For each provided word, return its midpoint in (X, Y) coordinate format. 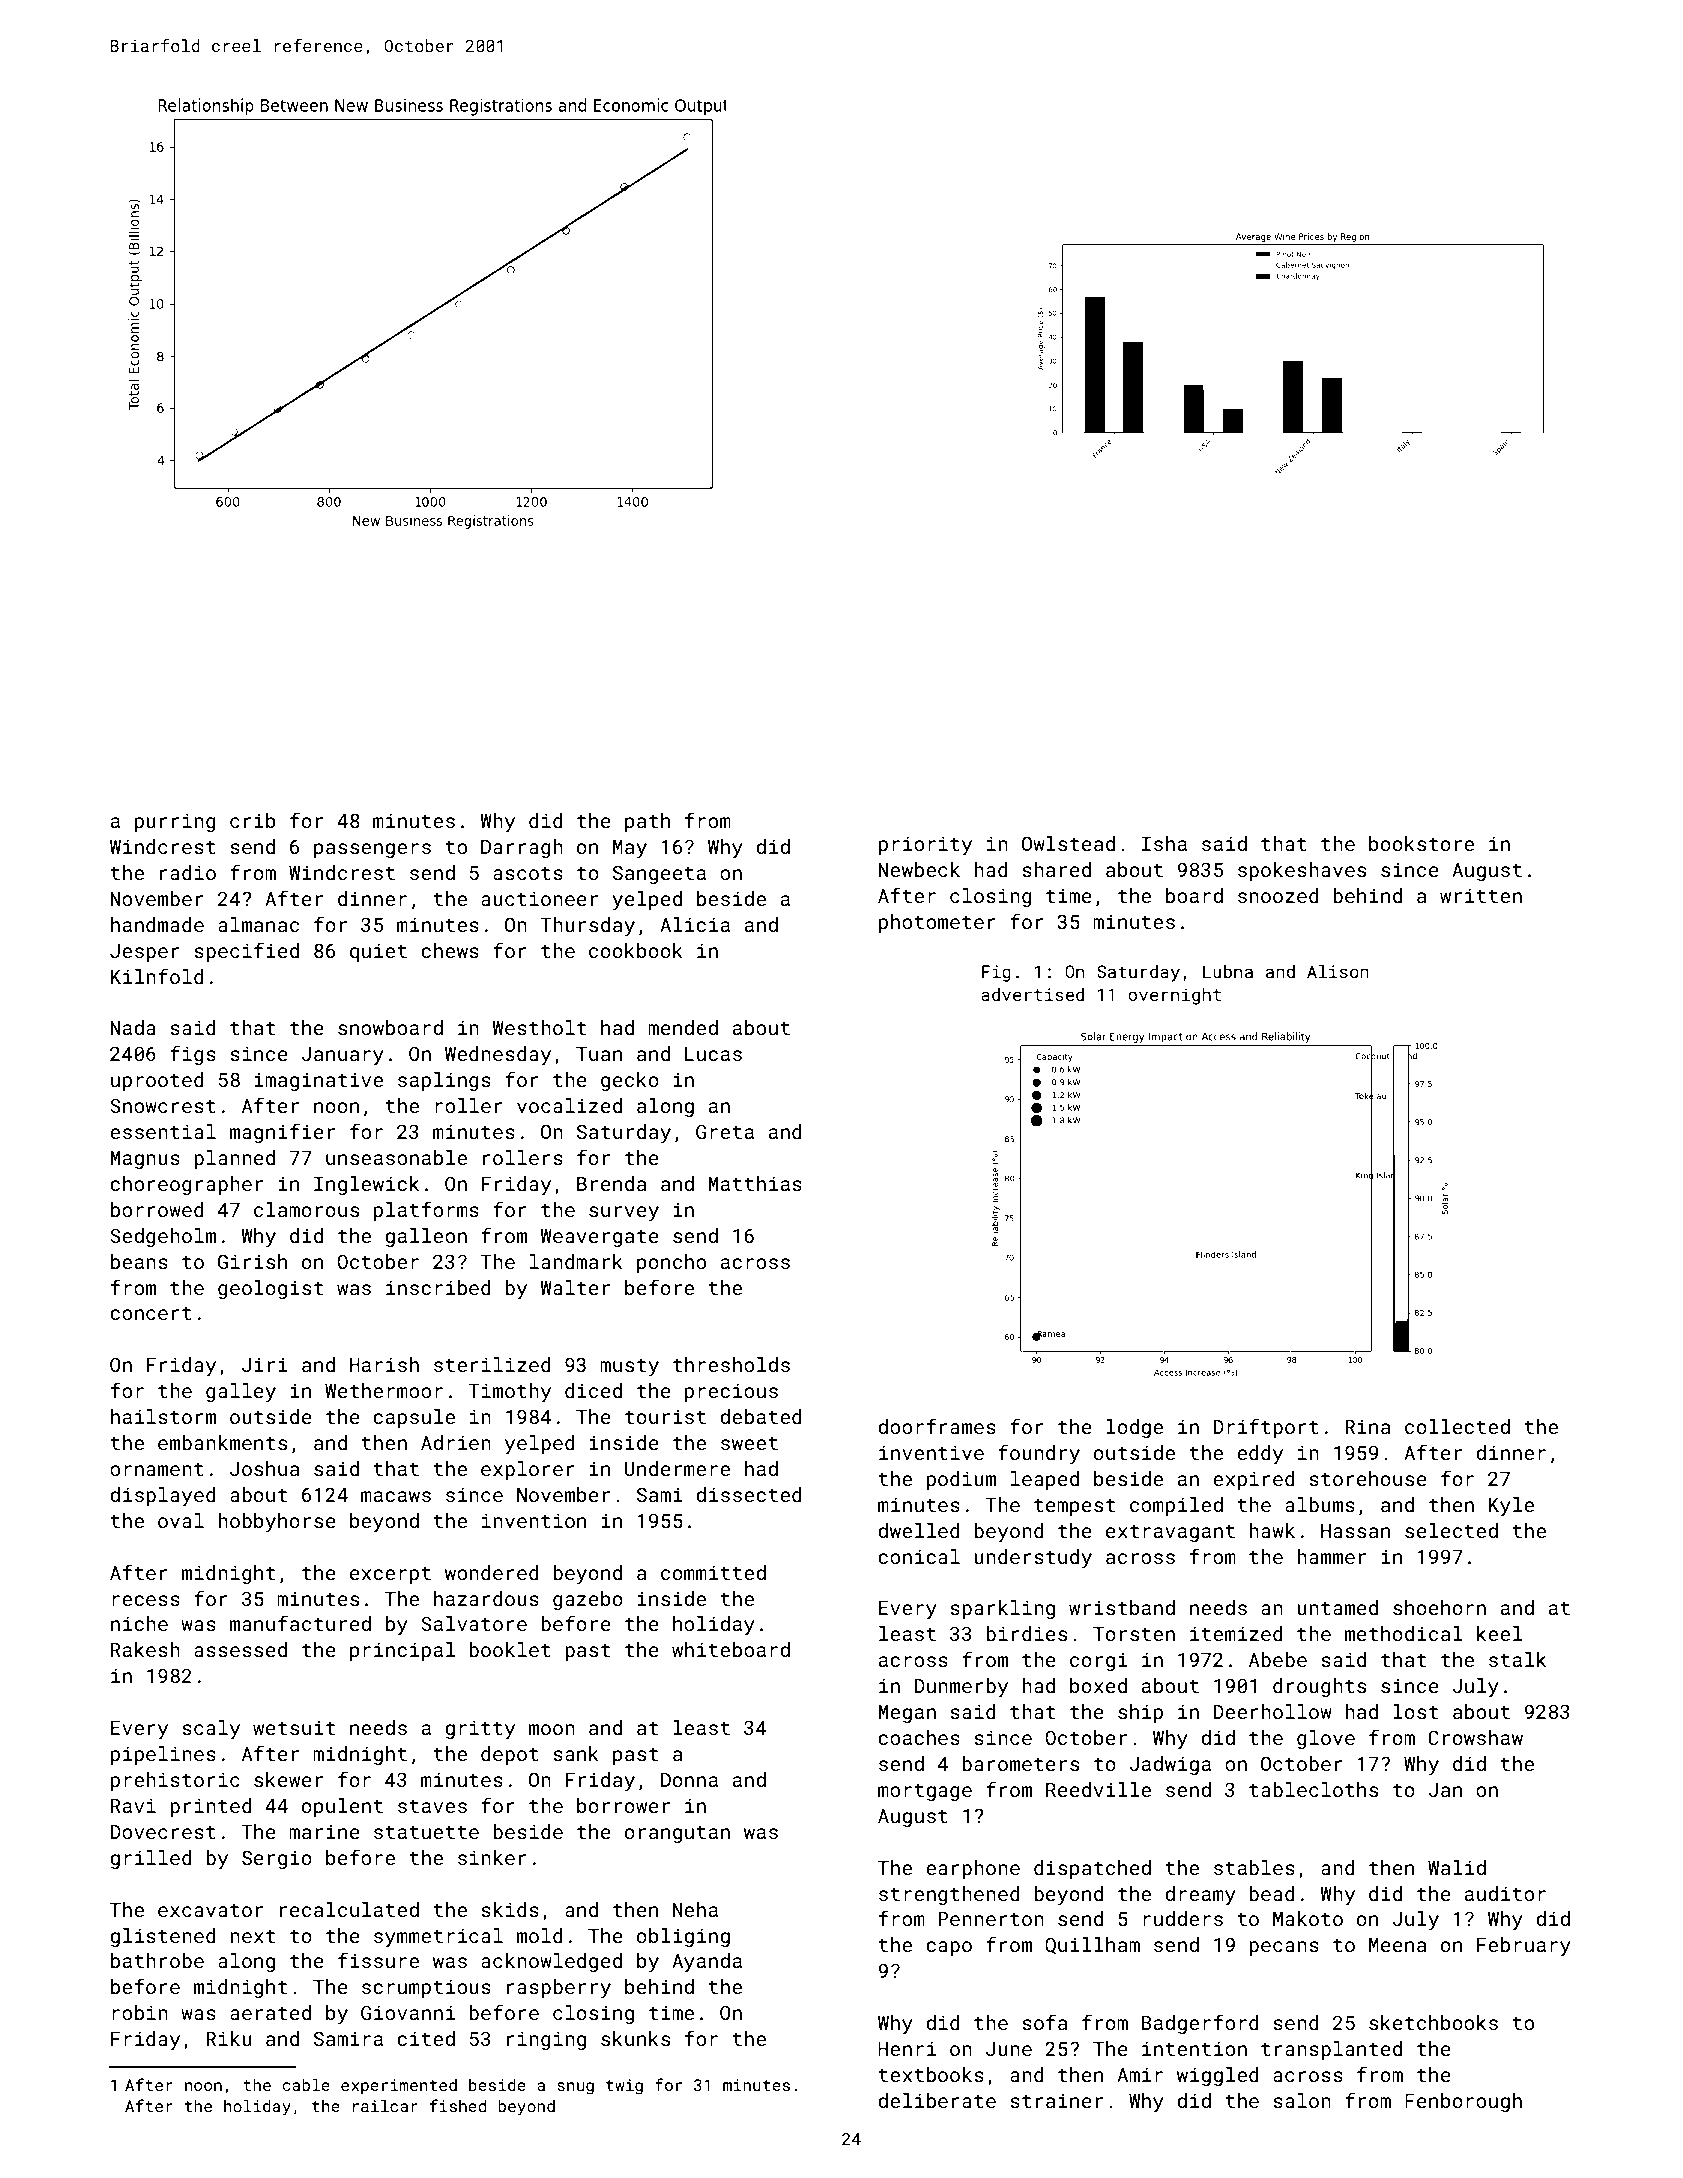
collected (1457, 1426)
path (647, 822)
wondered (492, 1572)
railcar (385, 2105)
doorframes (937, 1426)
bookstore (1421, 843)
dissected (749, 1494)
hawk (1272, 1530)
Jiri (265, 1365)
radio (188, 872)
